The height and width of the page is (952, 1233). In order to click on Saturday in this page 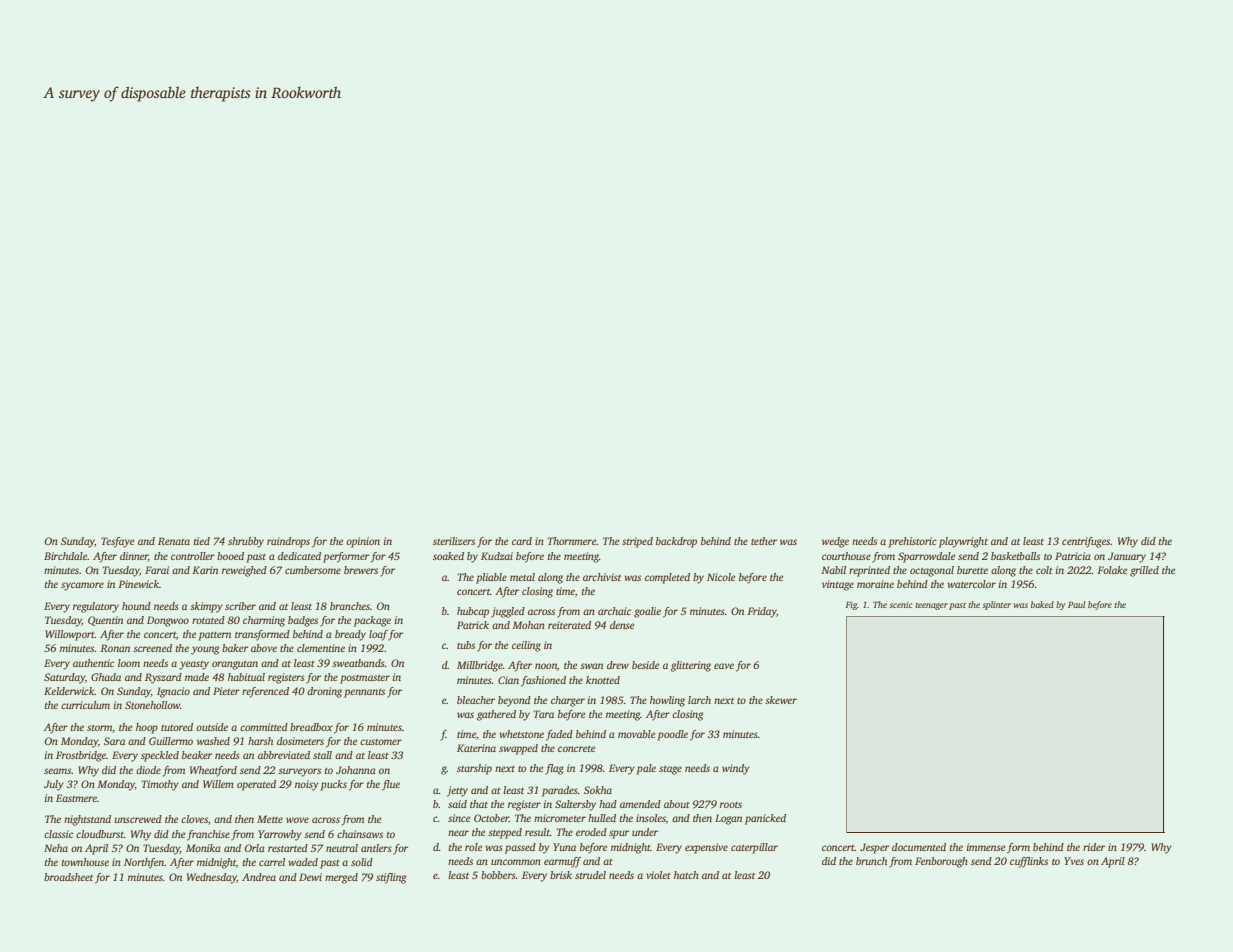, I will do `click(64, 678)`.
